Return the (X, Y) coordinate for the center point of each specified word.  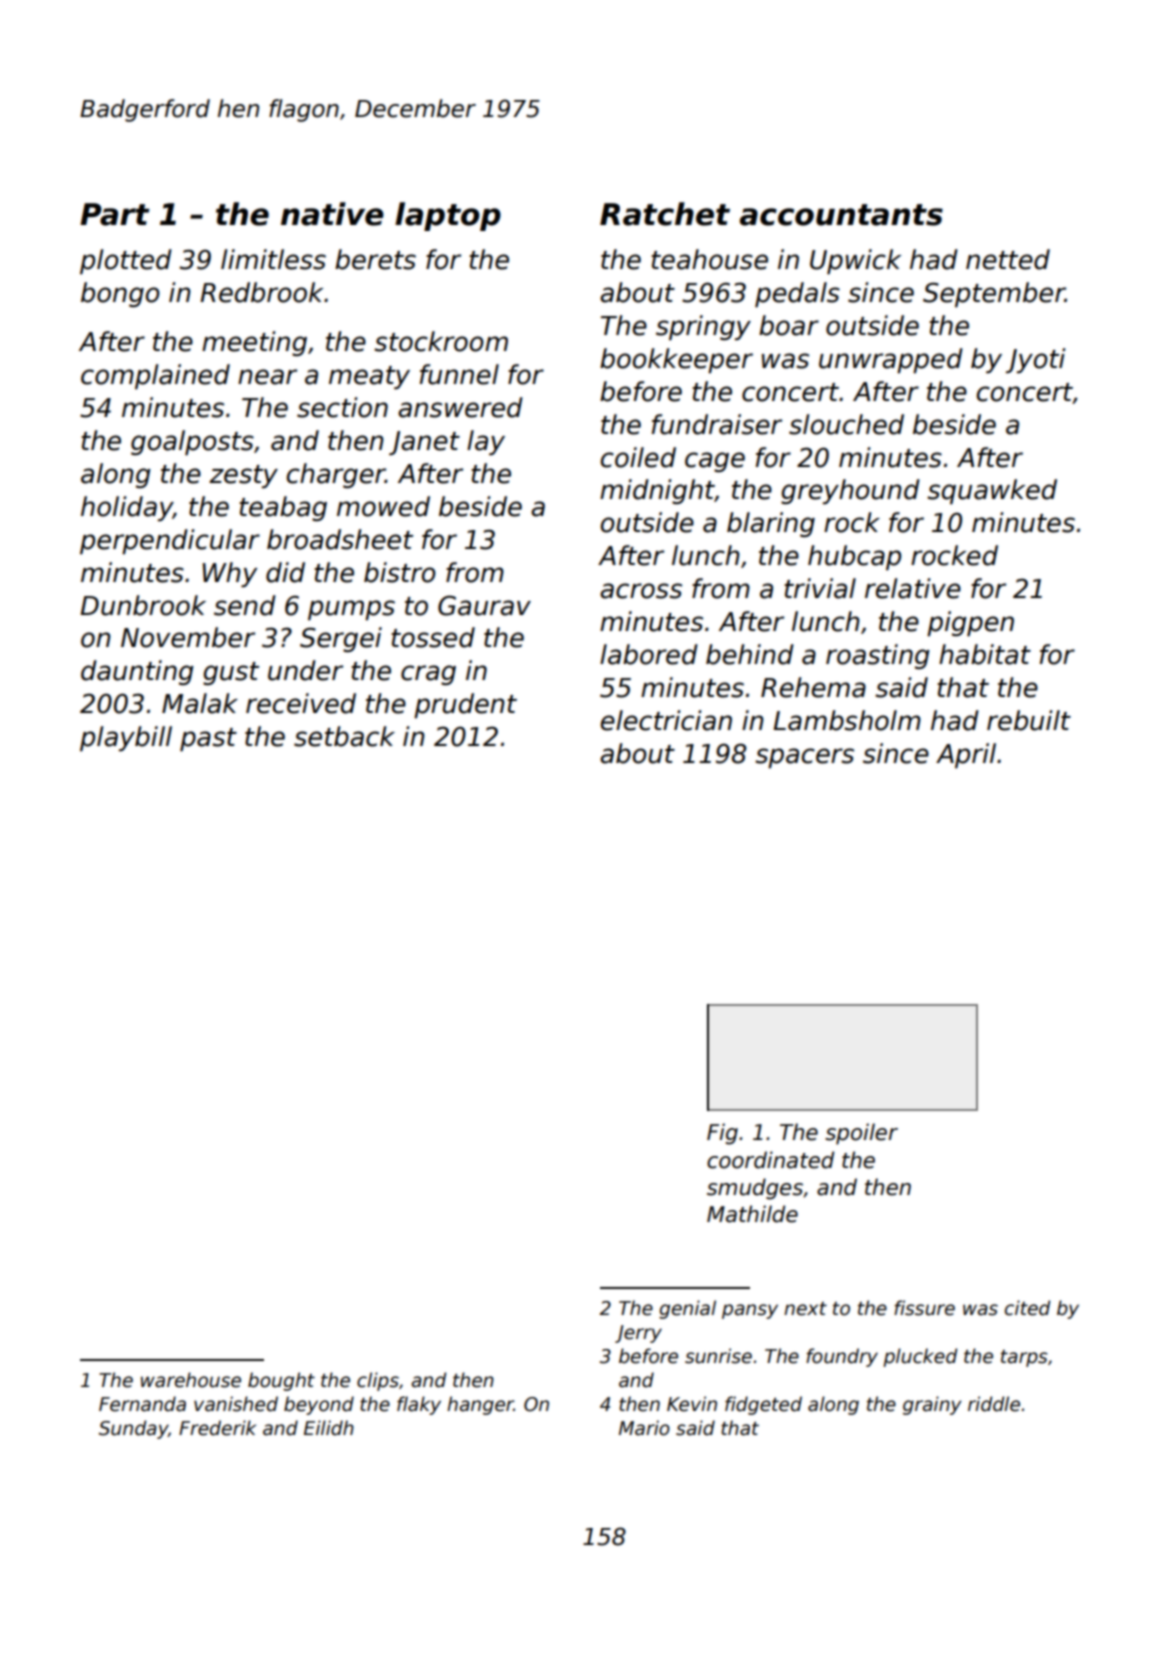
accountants (841, 215)
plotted (126, 261)
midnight (657, 491)
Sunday (133, 1429)
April (966, 755)
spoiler (861, 1134)
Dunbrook (143, 605)
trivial (820, 588)
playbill (126, 738)
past (208, 740)
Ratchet (665, 214)
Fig (722, 1134)
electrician (666, 720)
